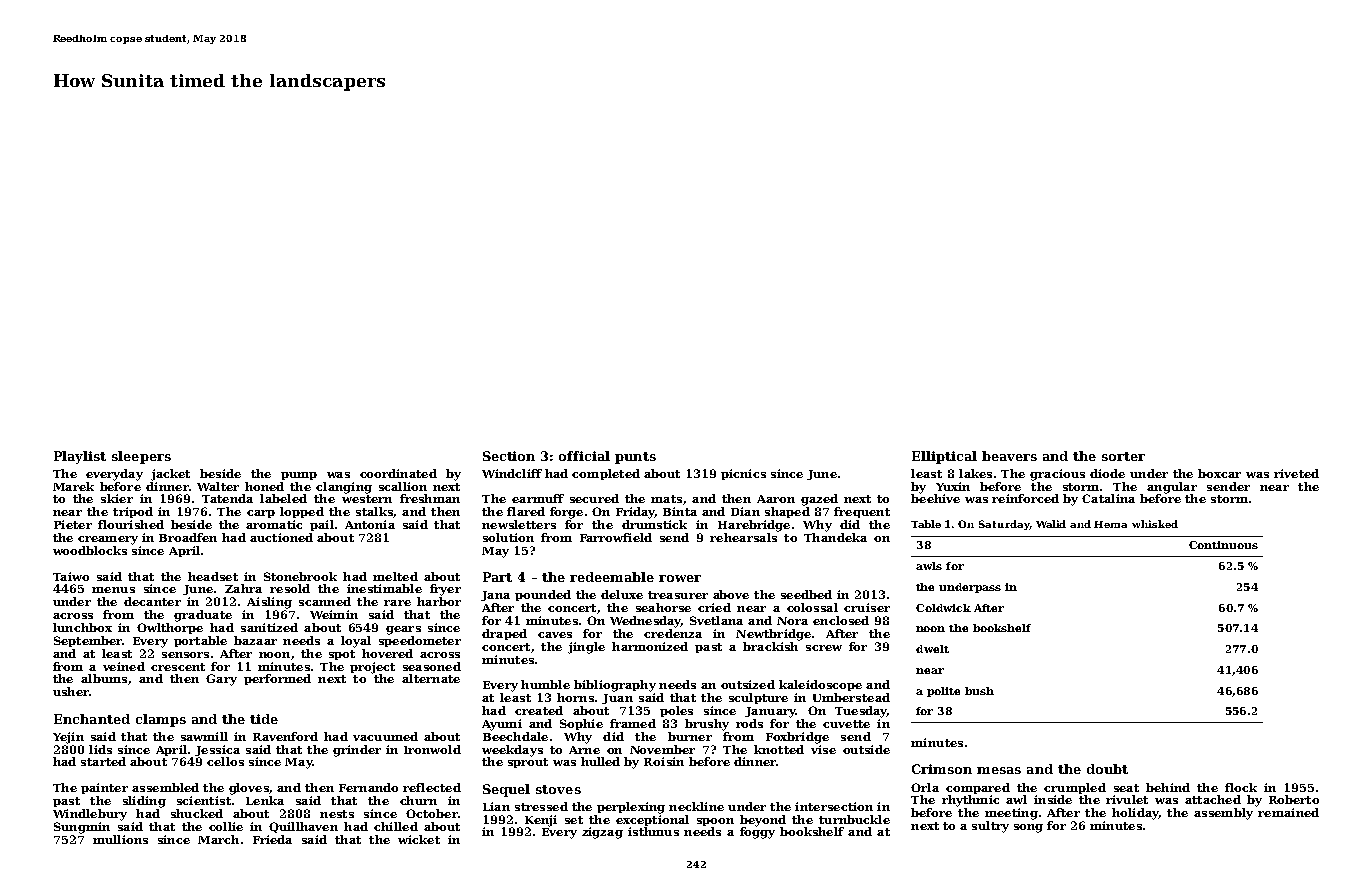  What do you see at coordinates (71, 691) in the page?
I see `usher` at bounding box center [71, 691].
